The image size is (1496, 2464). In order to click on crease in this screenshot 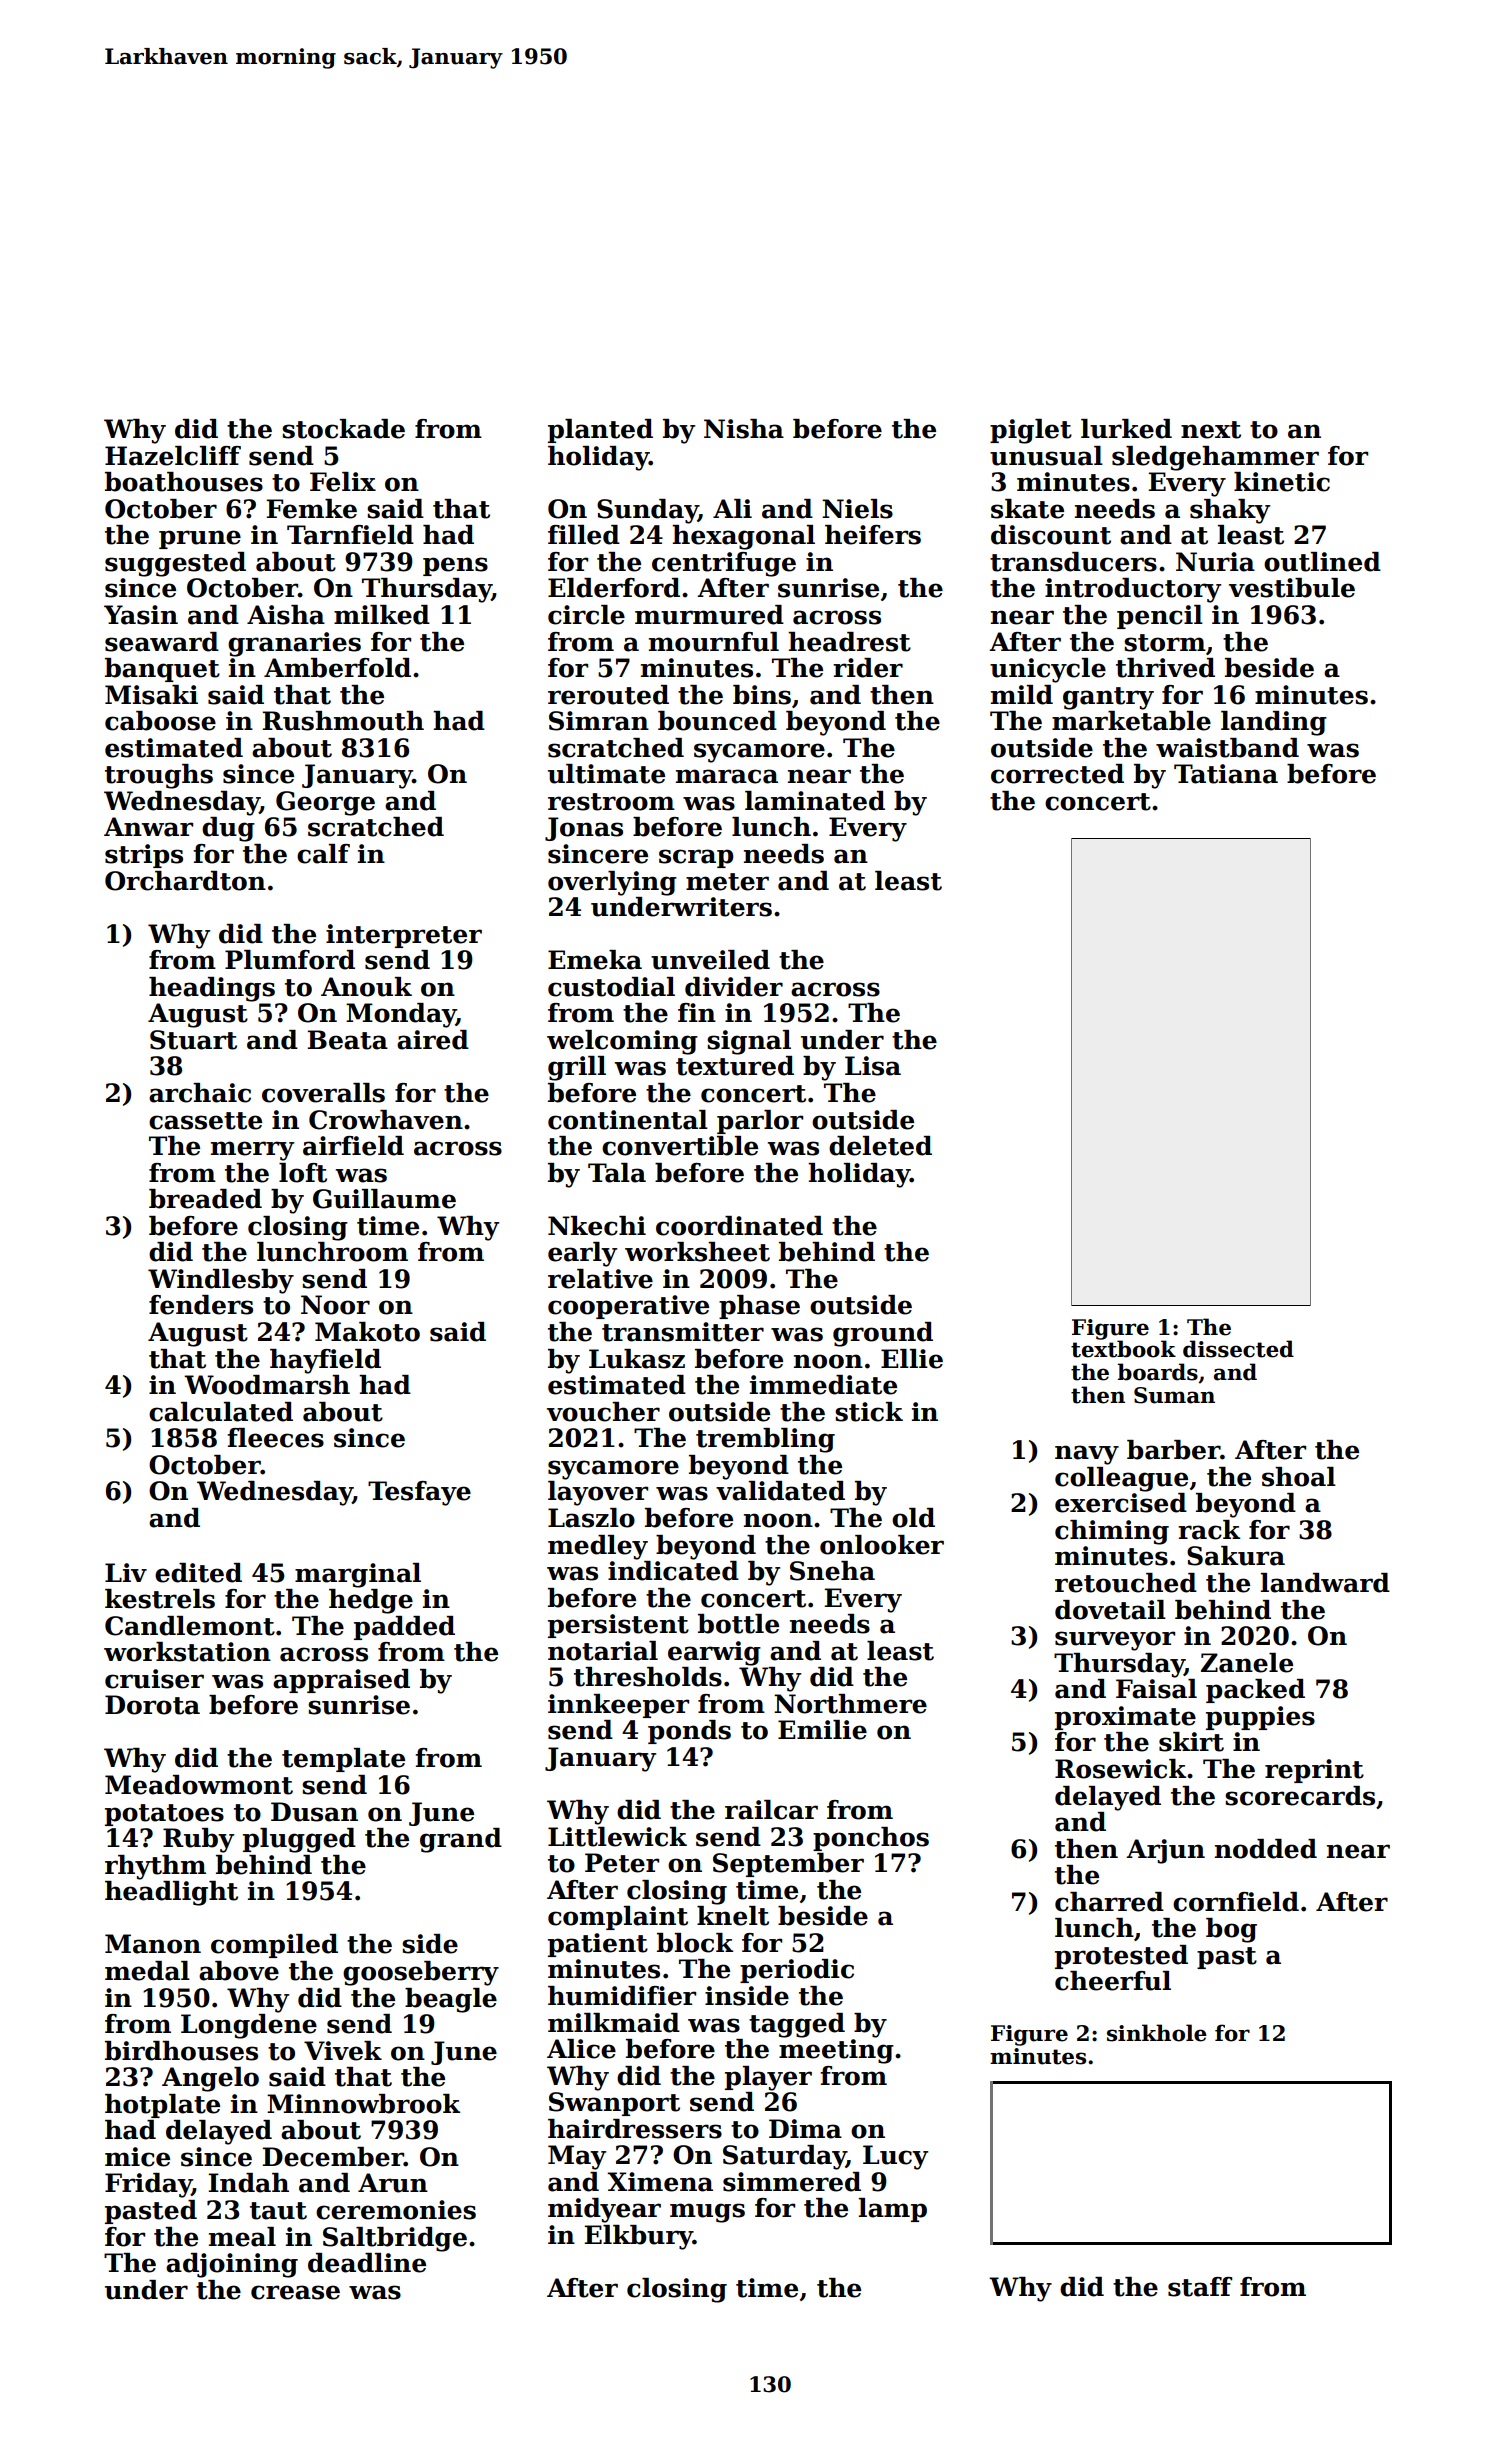, I will do `click(295, 2292)`.
